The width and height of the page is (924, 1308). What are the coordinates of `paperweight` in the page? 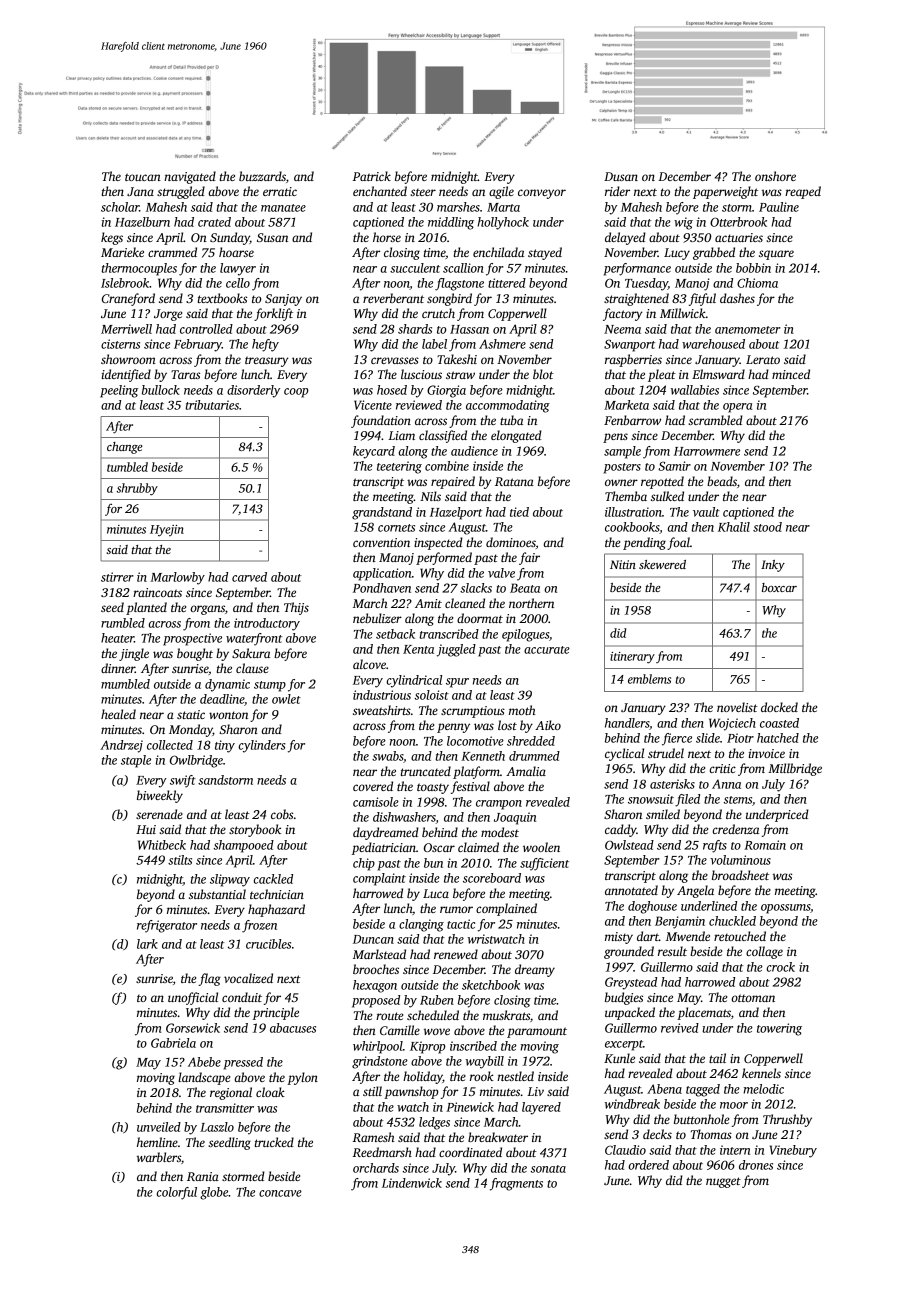 It's located at (725, 192).
